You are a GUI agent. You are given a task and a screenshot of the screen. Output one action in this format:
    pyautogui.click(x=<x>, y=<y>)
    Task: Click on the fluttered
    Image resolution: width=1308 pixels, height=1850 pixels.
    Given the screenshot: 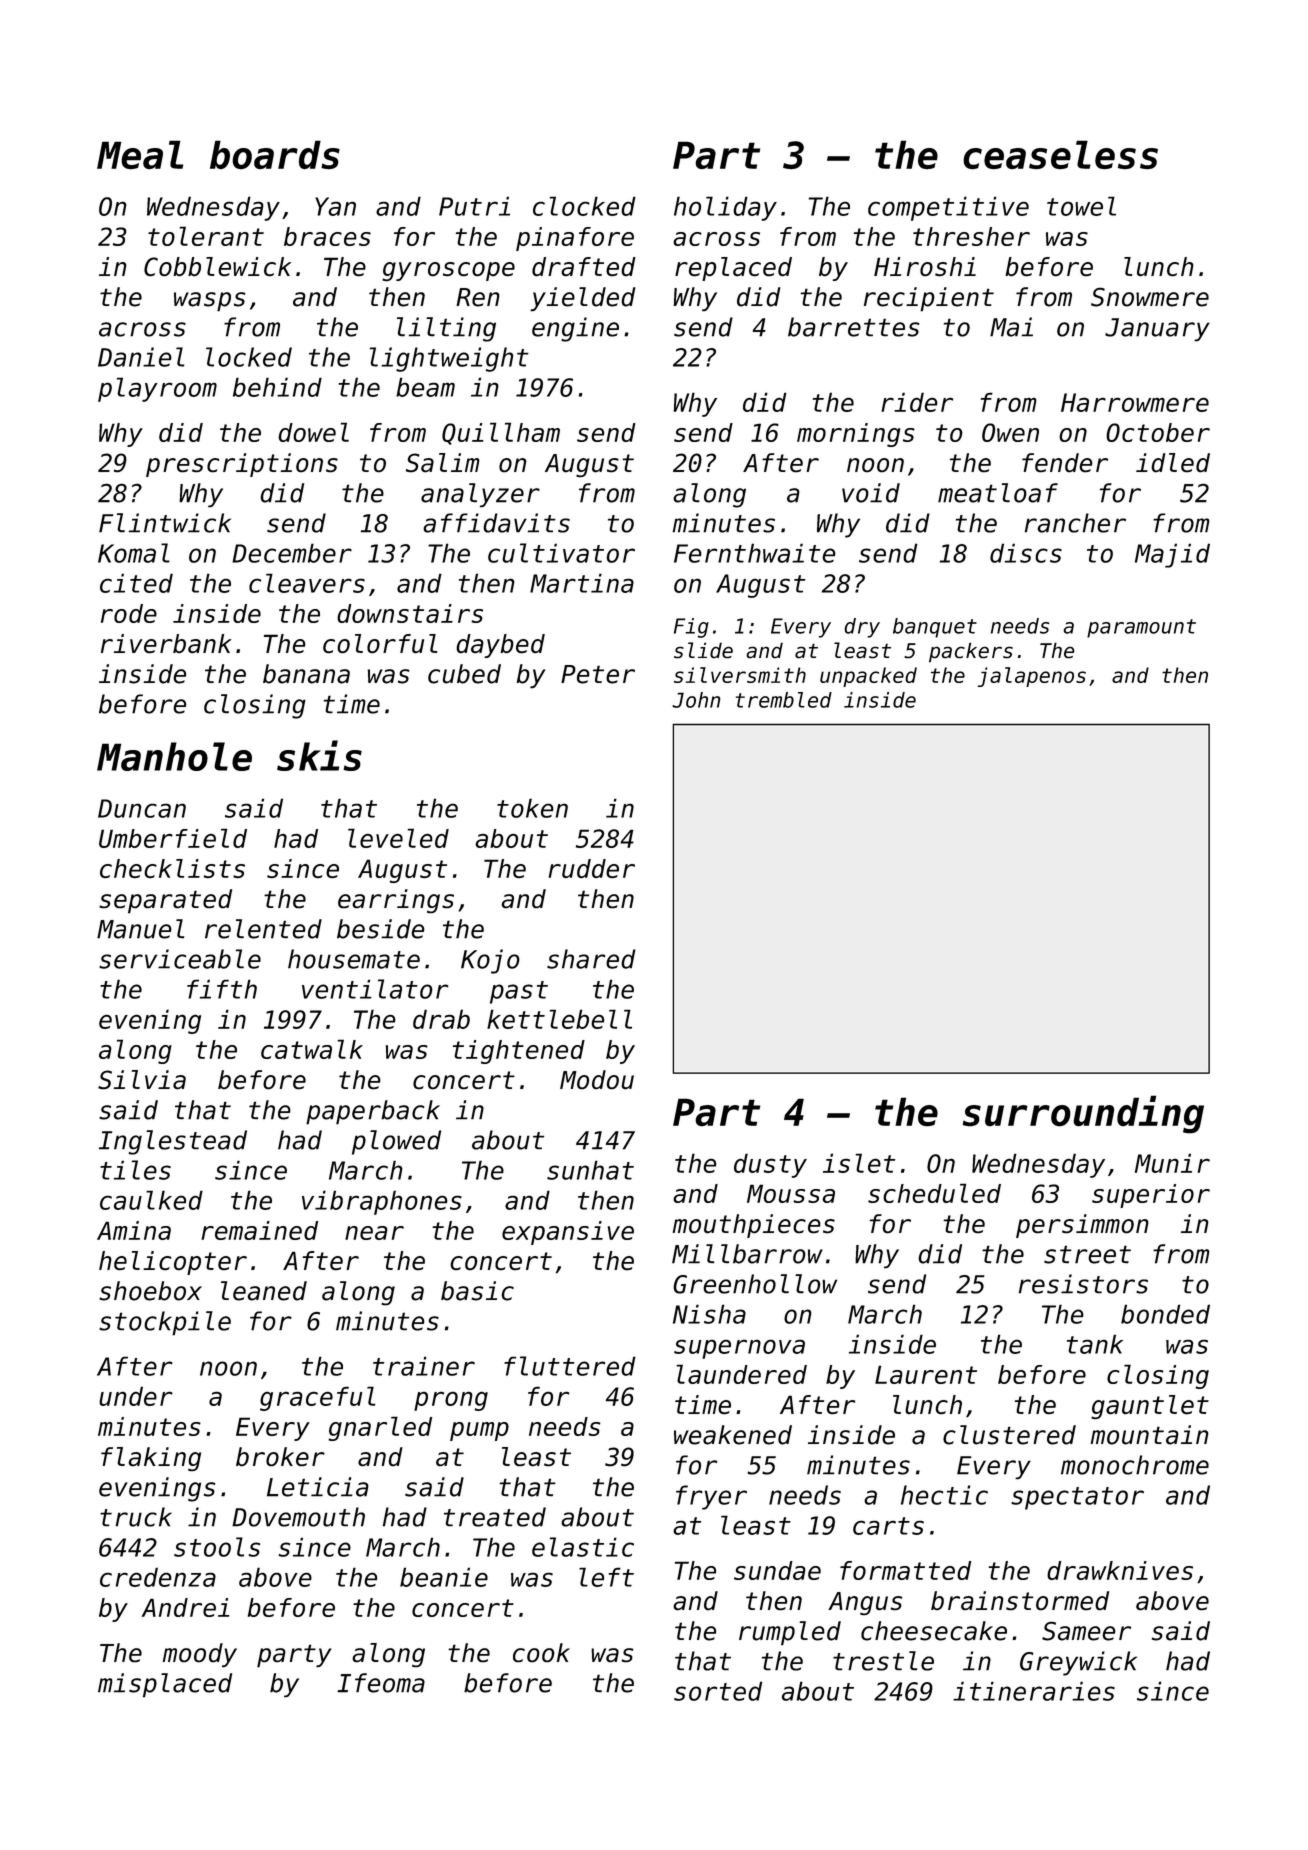 What is the action you would take?
    pyautogui.click(x=570, y=1366)
